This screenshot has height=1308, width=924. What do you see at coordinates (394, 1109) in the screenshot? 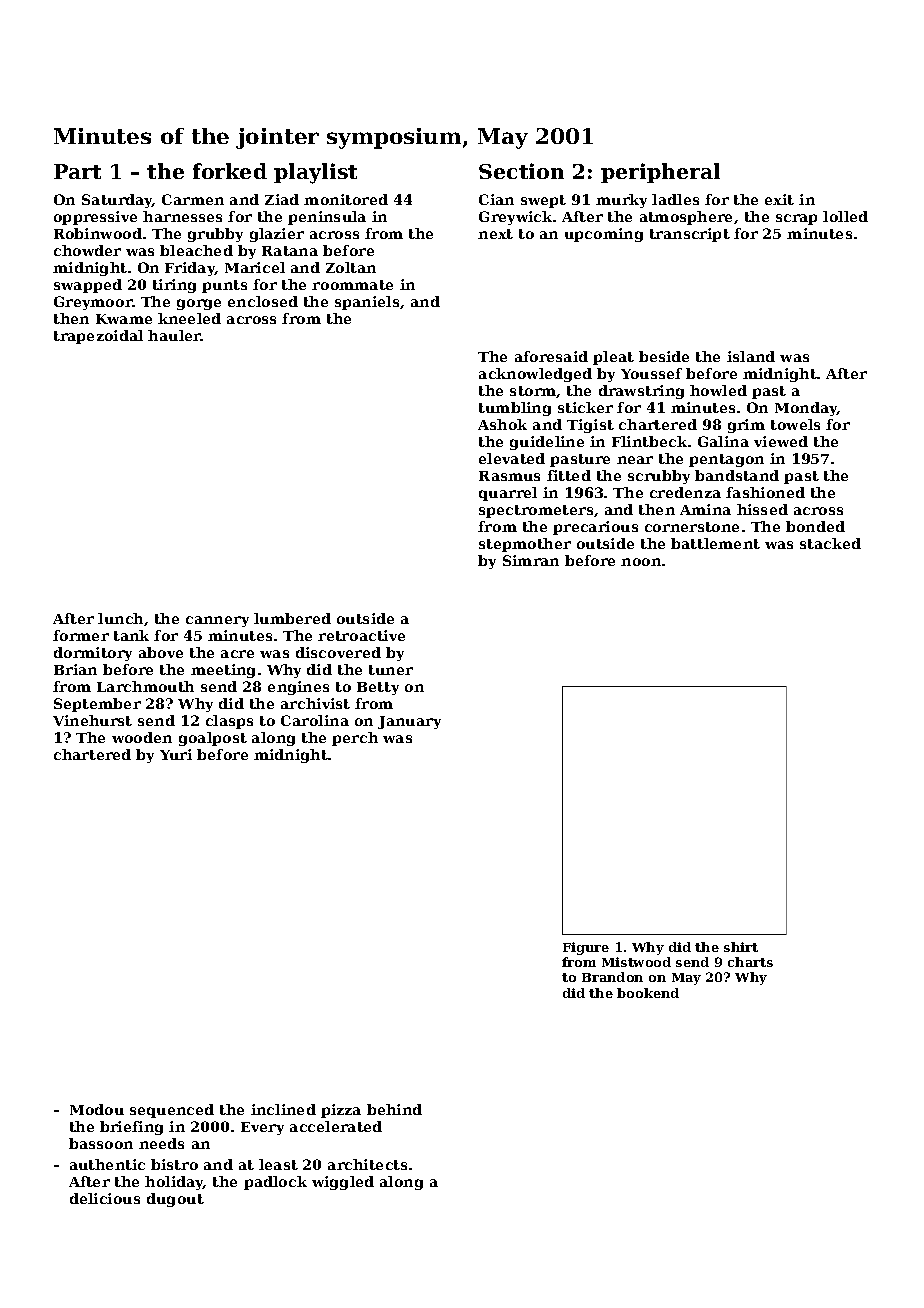
I see `behind` at bounding box center [394, 1109].
